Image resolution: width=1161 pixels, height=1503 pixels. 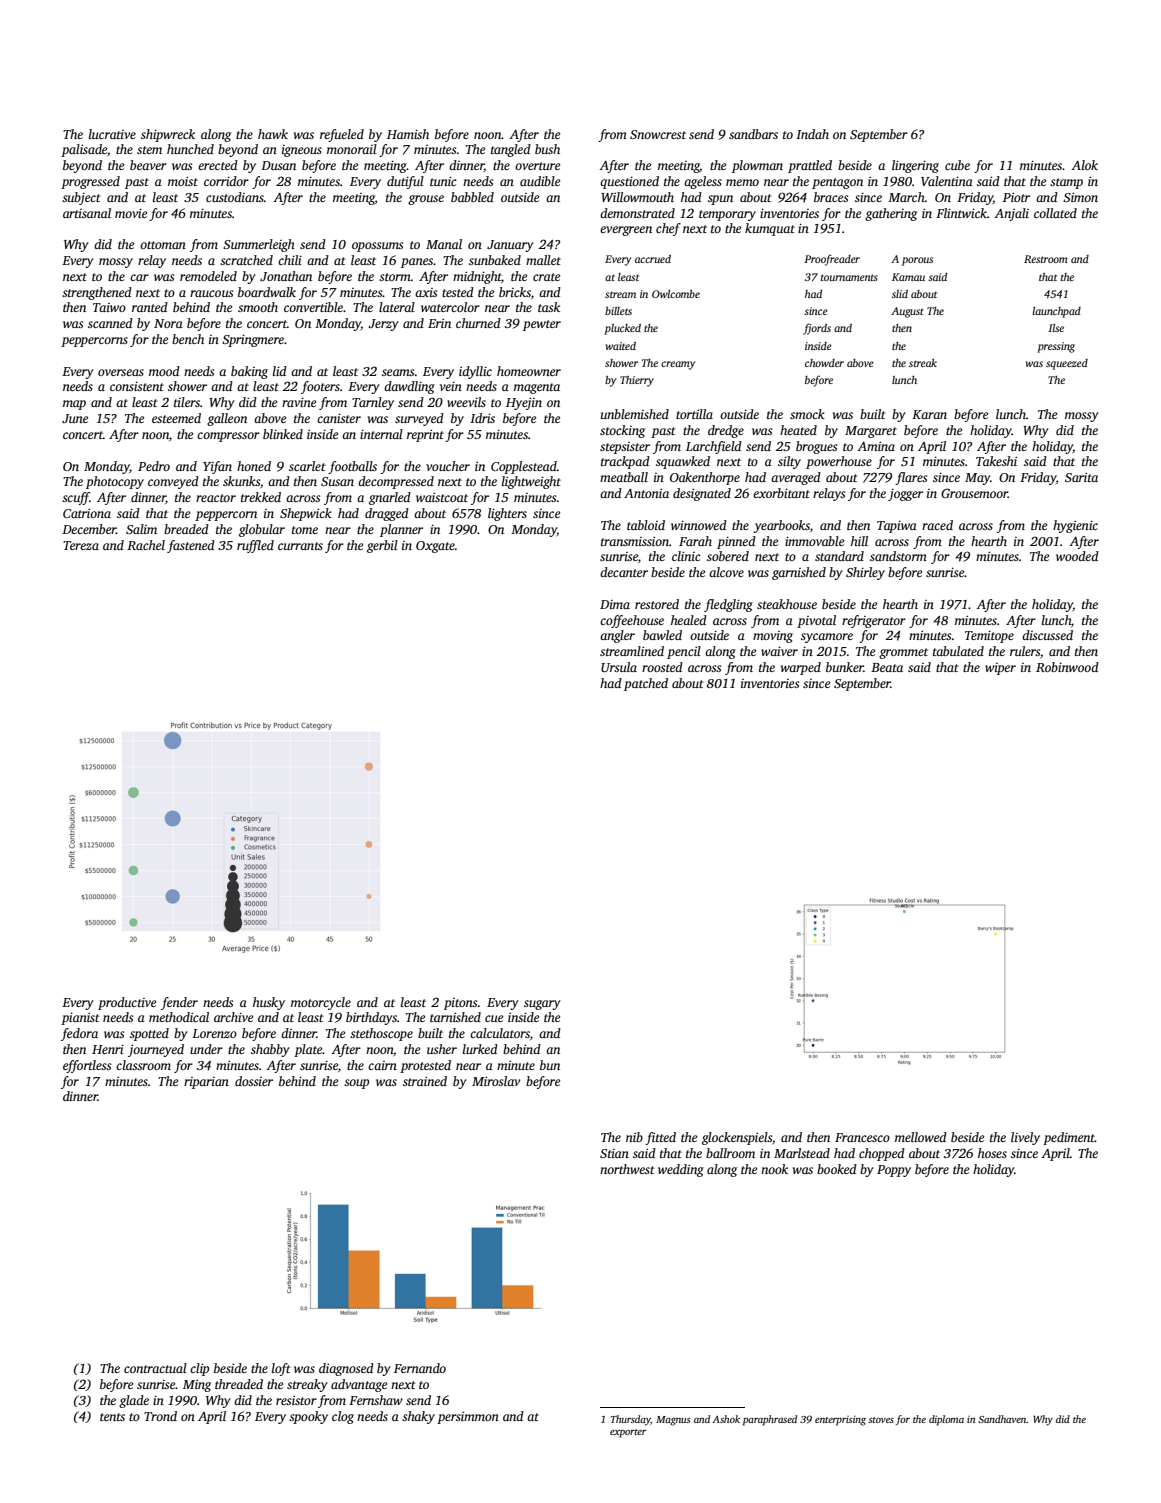 What do you see at coordinates (206, 1083) in the screenshot?
I see `riparian` at bounding box center [206, 1083].
